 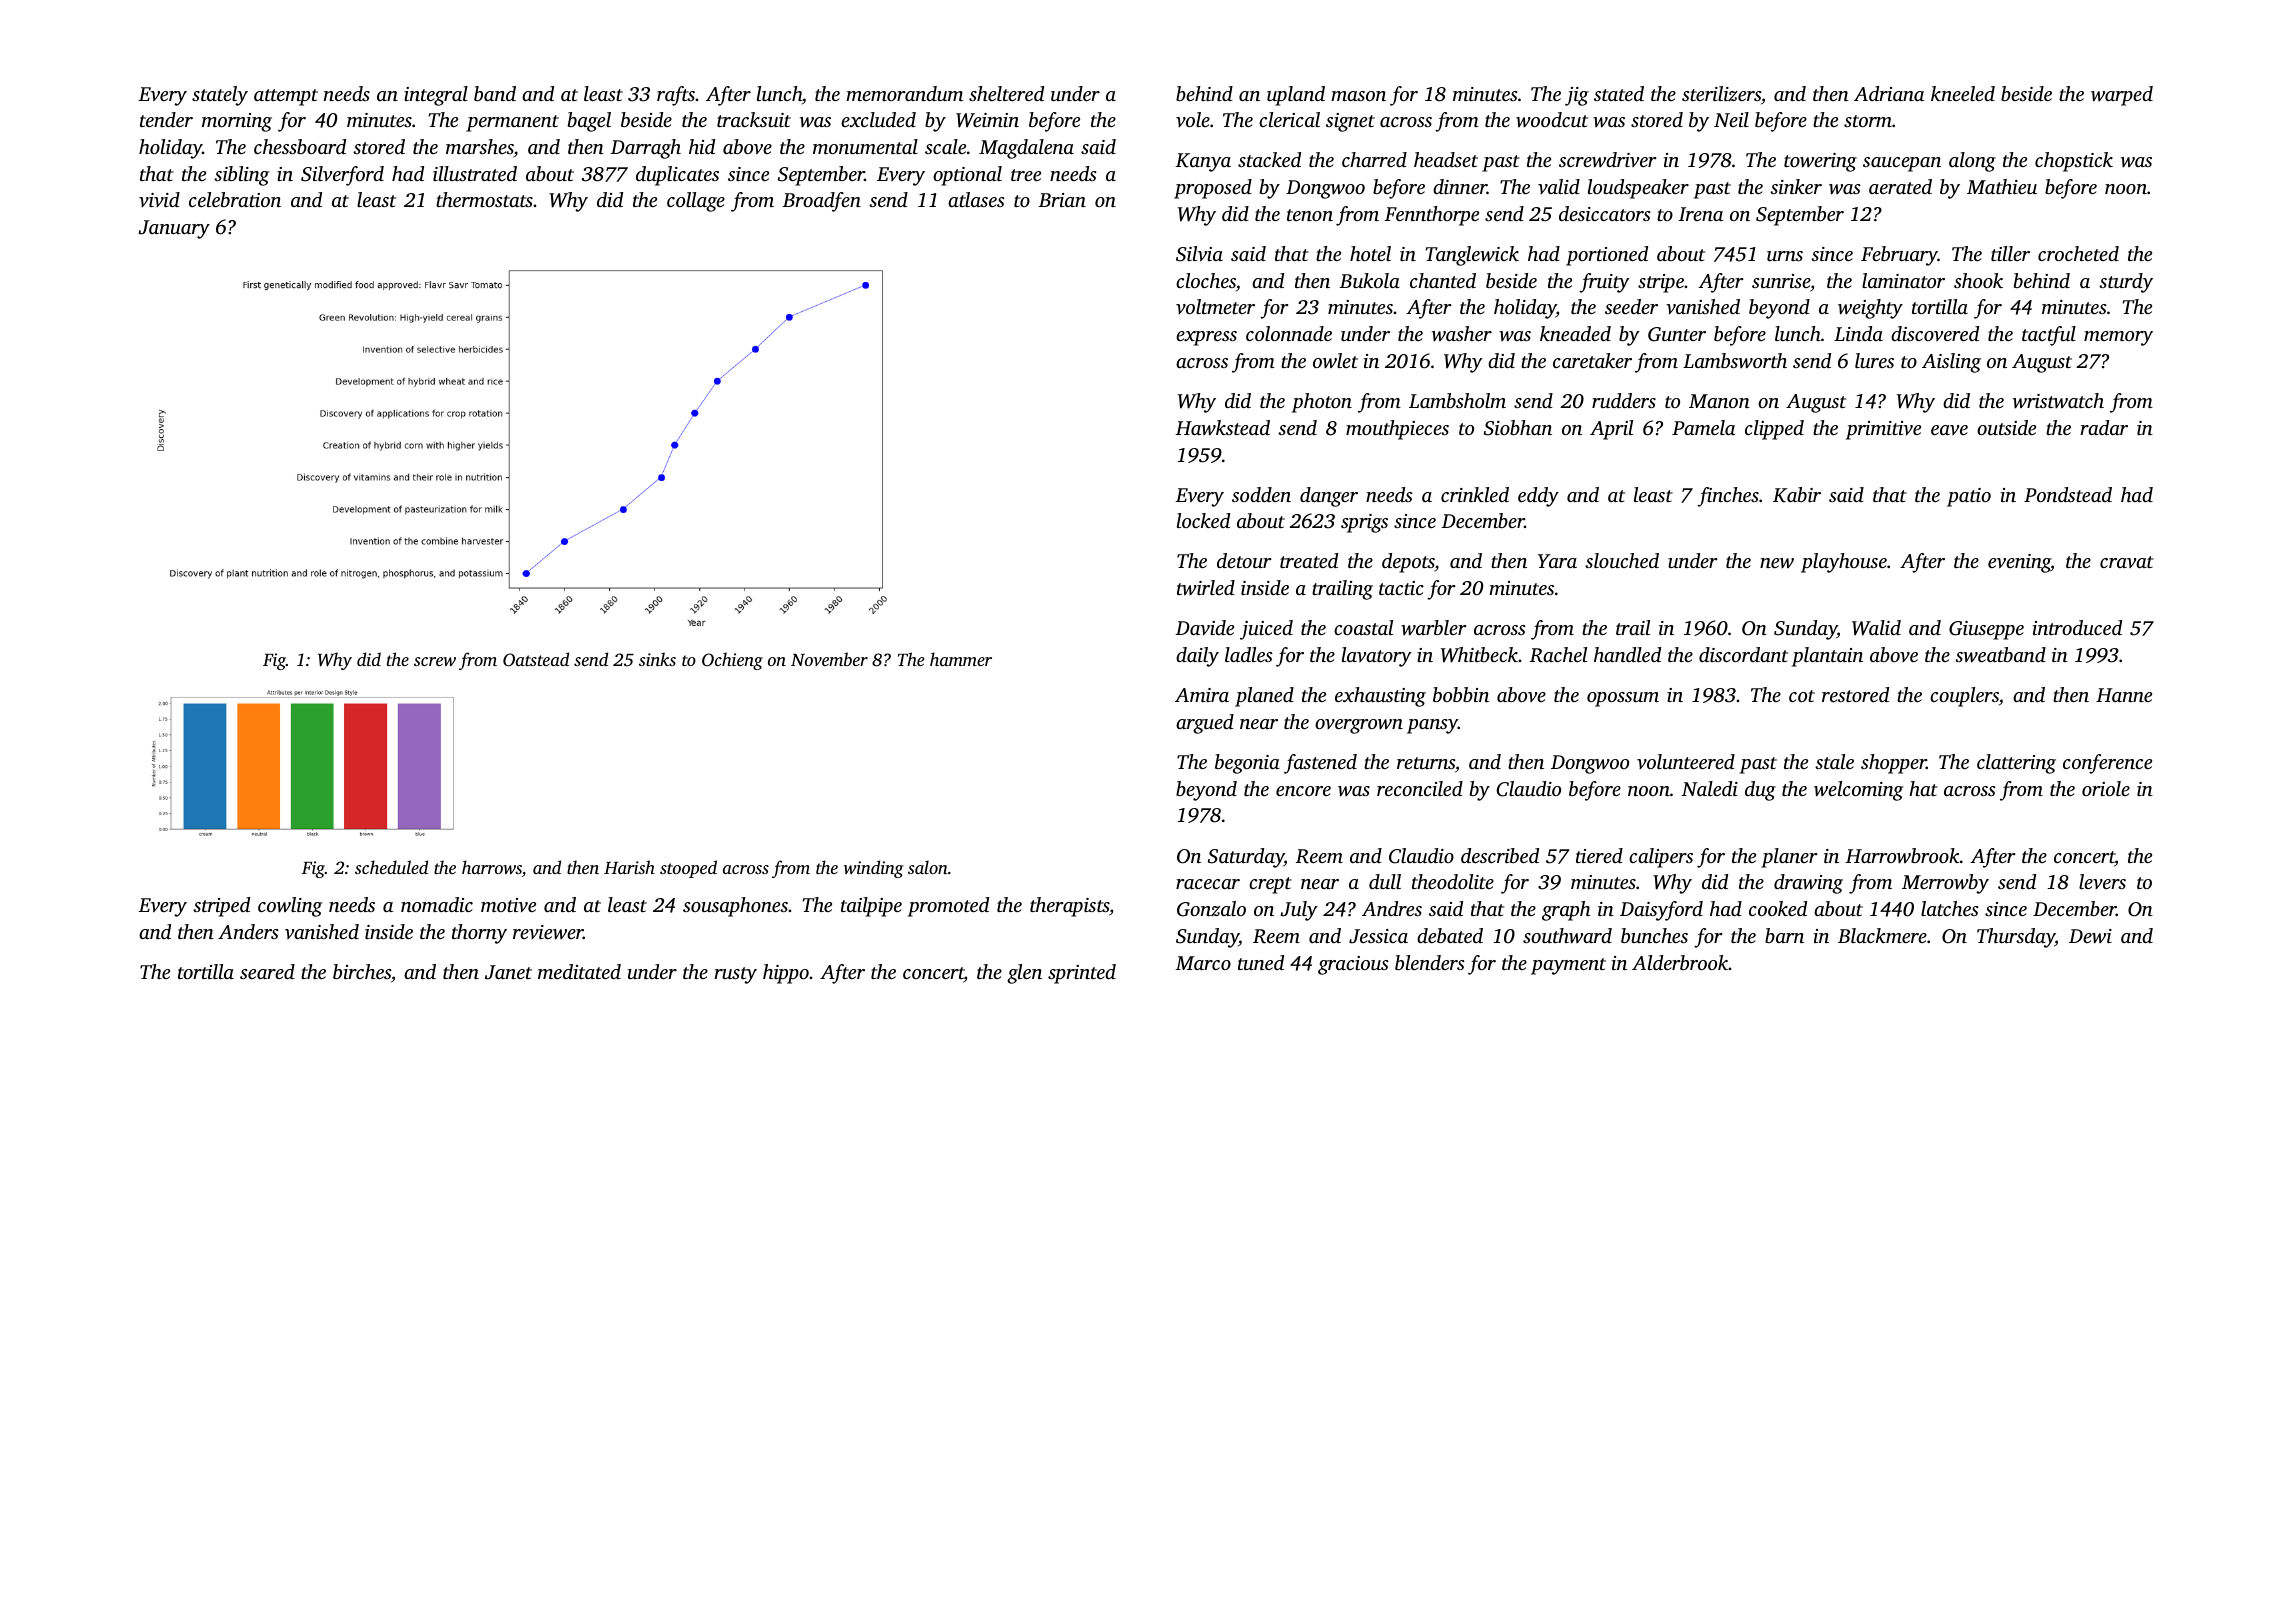 What do you see at coordinates (629, 867) in the screenshot?
I see `Harish` at bounding box center [629, 867].
